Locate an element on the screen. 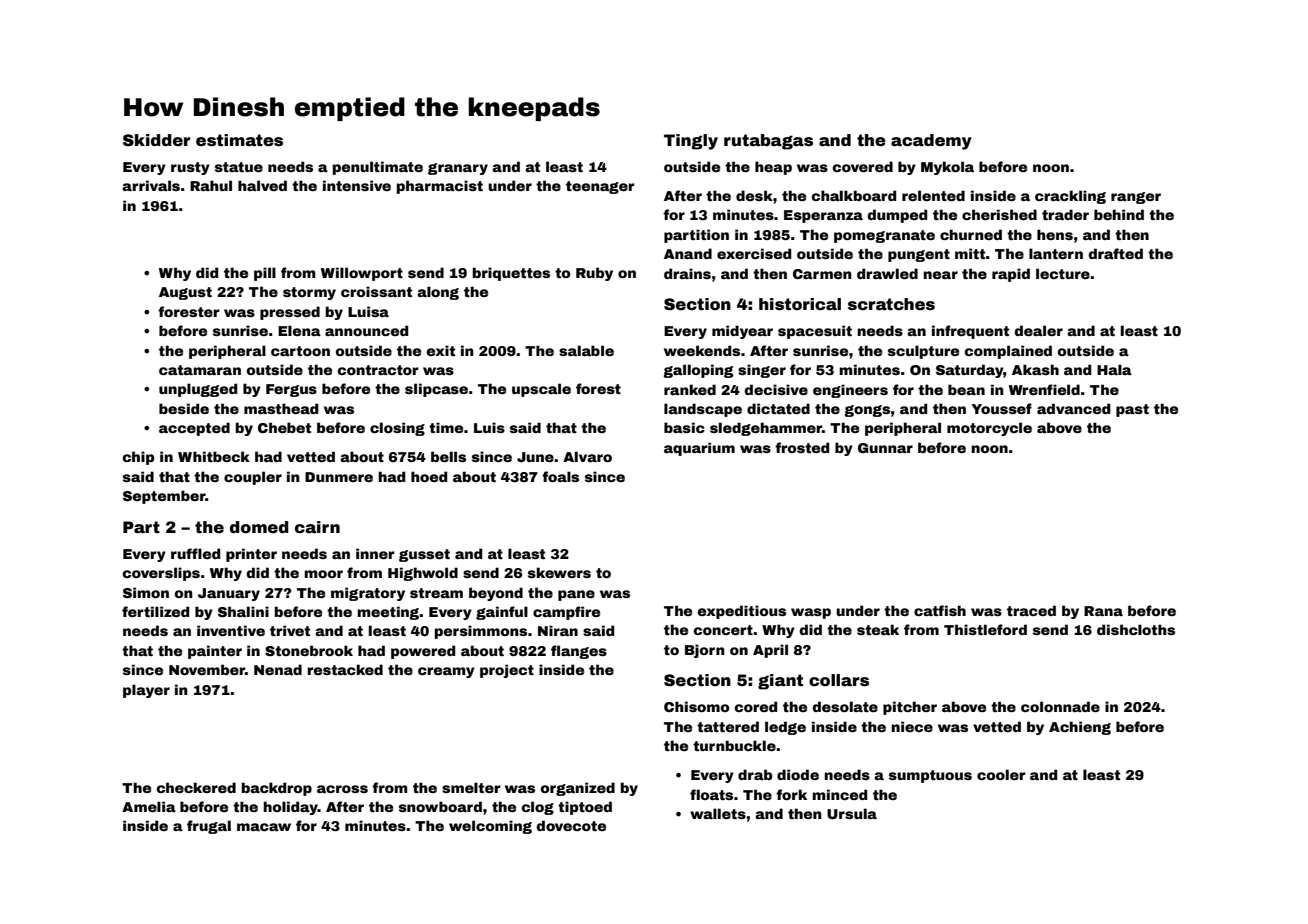  dovecote is located at coordinates (571, 825).
